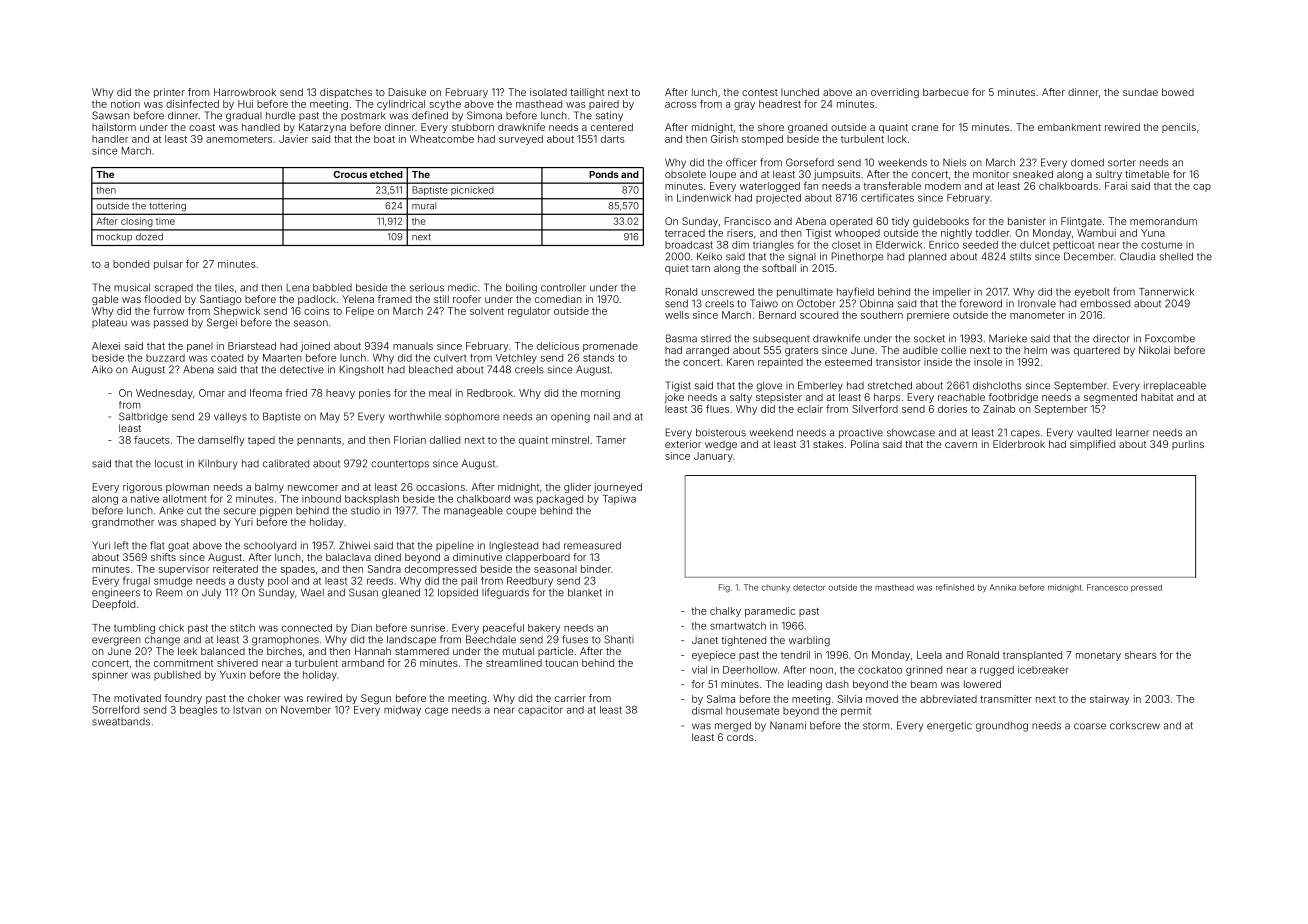  Describe the element at coordinates (1035, 350) in the page. I see `helm` at that location.
